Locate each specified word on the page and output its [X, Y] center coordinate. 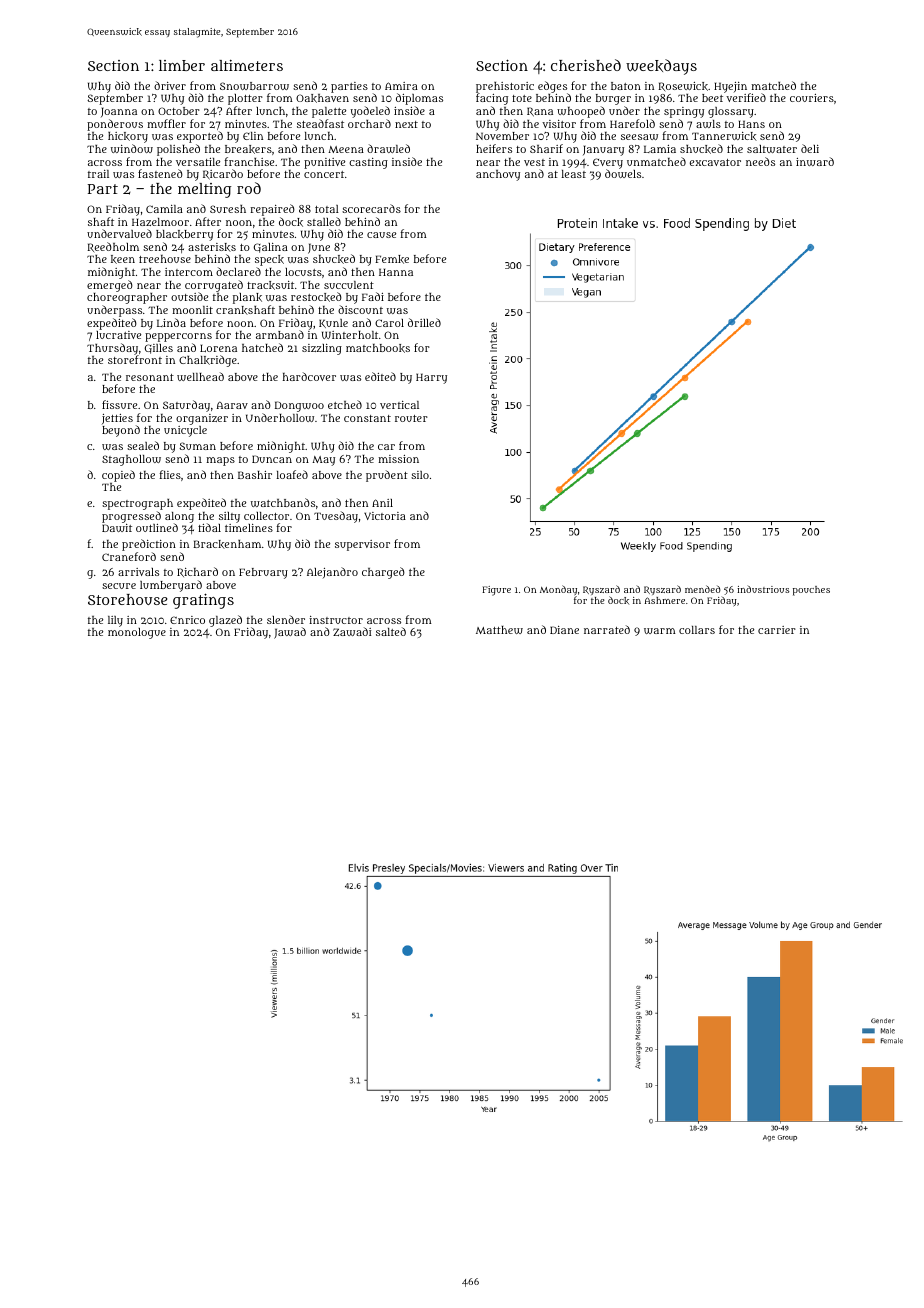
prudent [387, 476]
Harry [431, 378]
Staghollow [131, 460]
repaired [272, 210]
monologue [137, 633]
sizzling [322, 349]
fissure [119, 404]
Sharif [546, 148]
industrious [763, 589]
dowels [623, 173]
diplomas [419, 99]
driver [170, 85]
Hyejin [730, 87]
